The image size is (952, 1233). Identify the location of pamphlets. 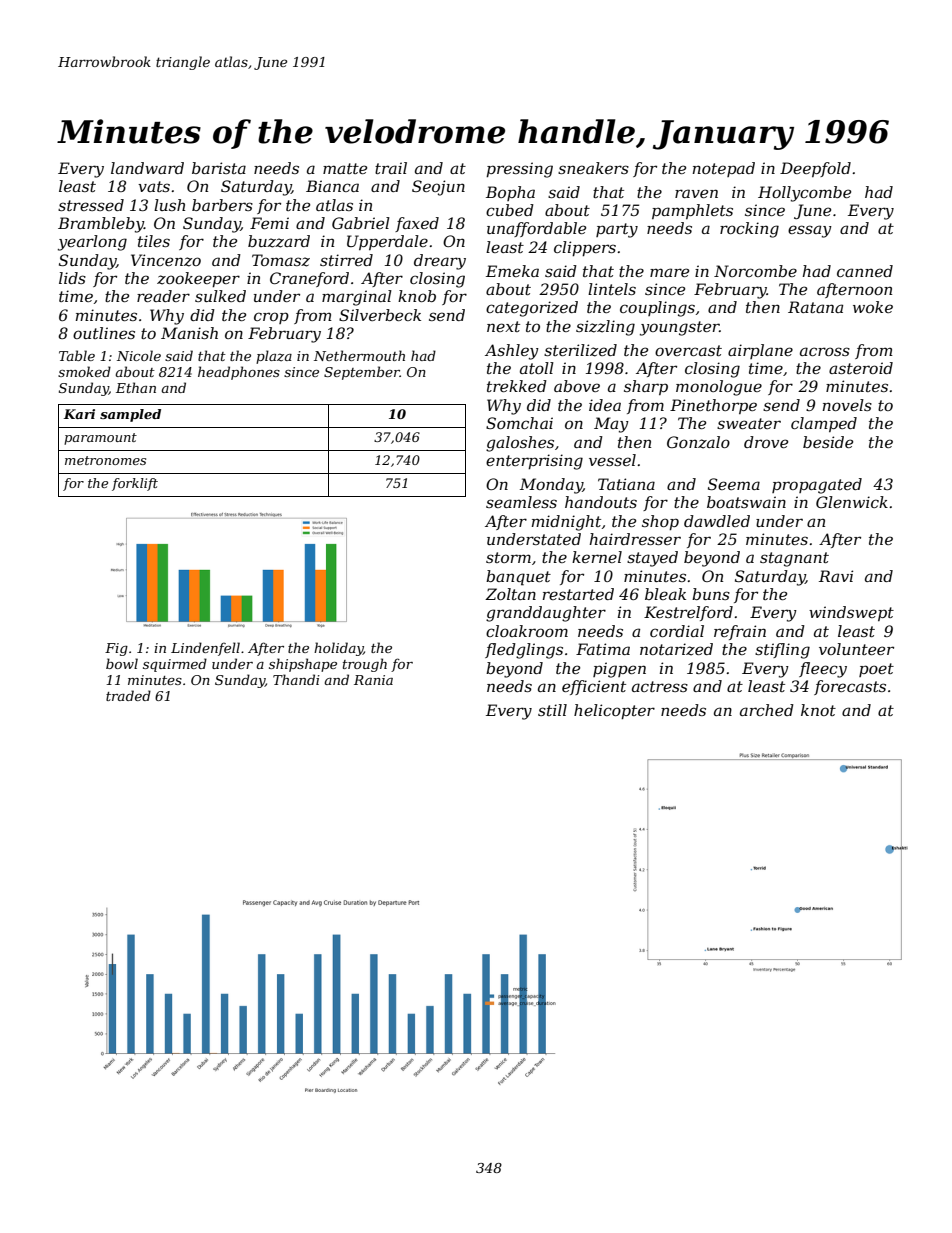
(692, 211).
